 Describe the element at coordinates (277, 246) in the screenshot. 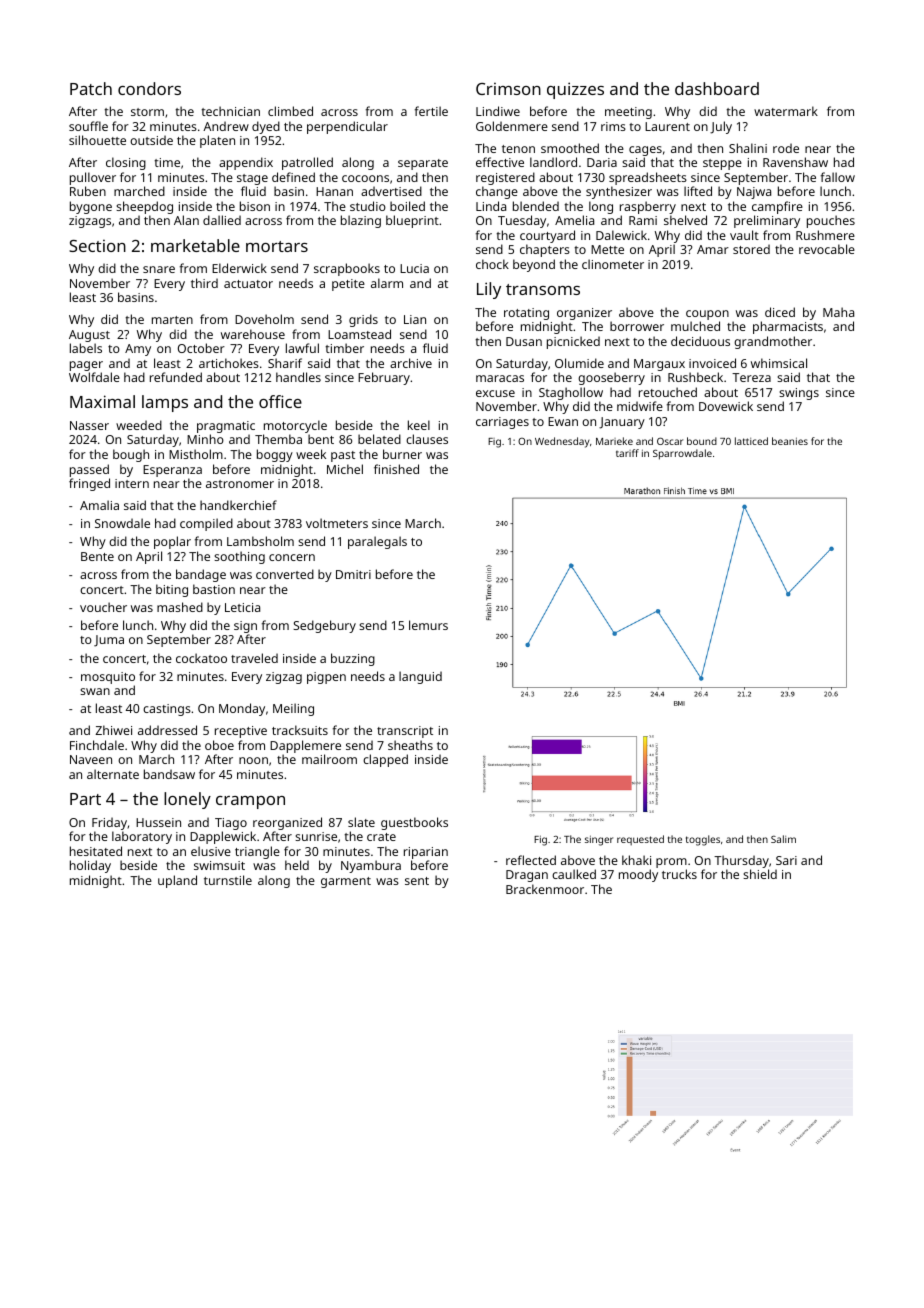

I see `mortars` at that location.
